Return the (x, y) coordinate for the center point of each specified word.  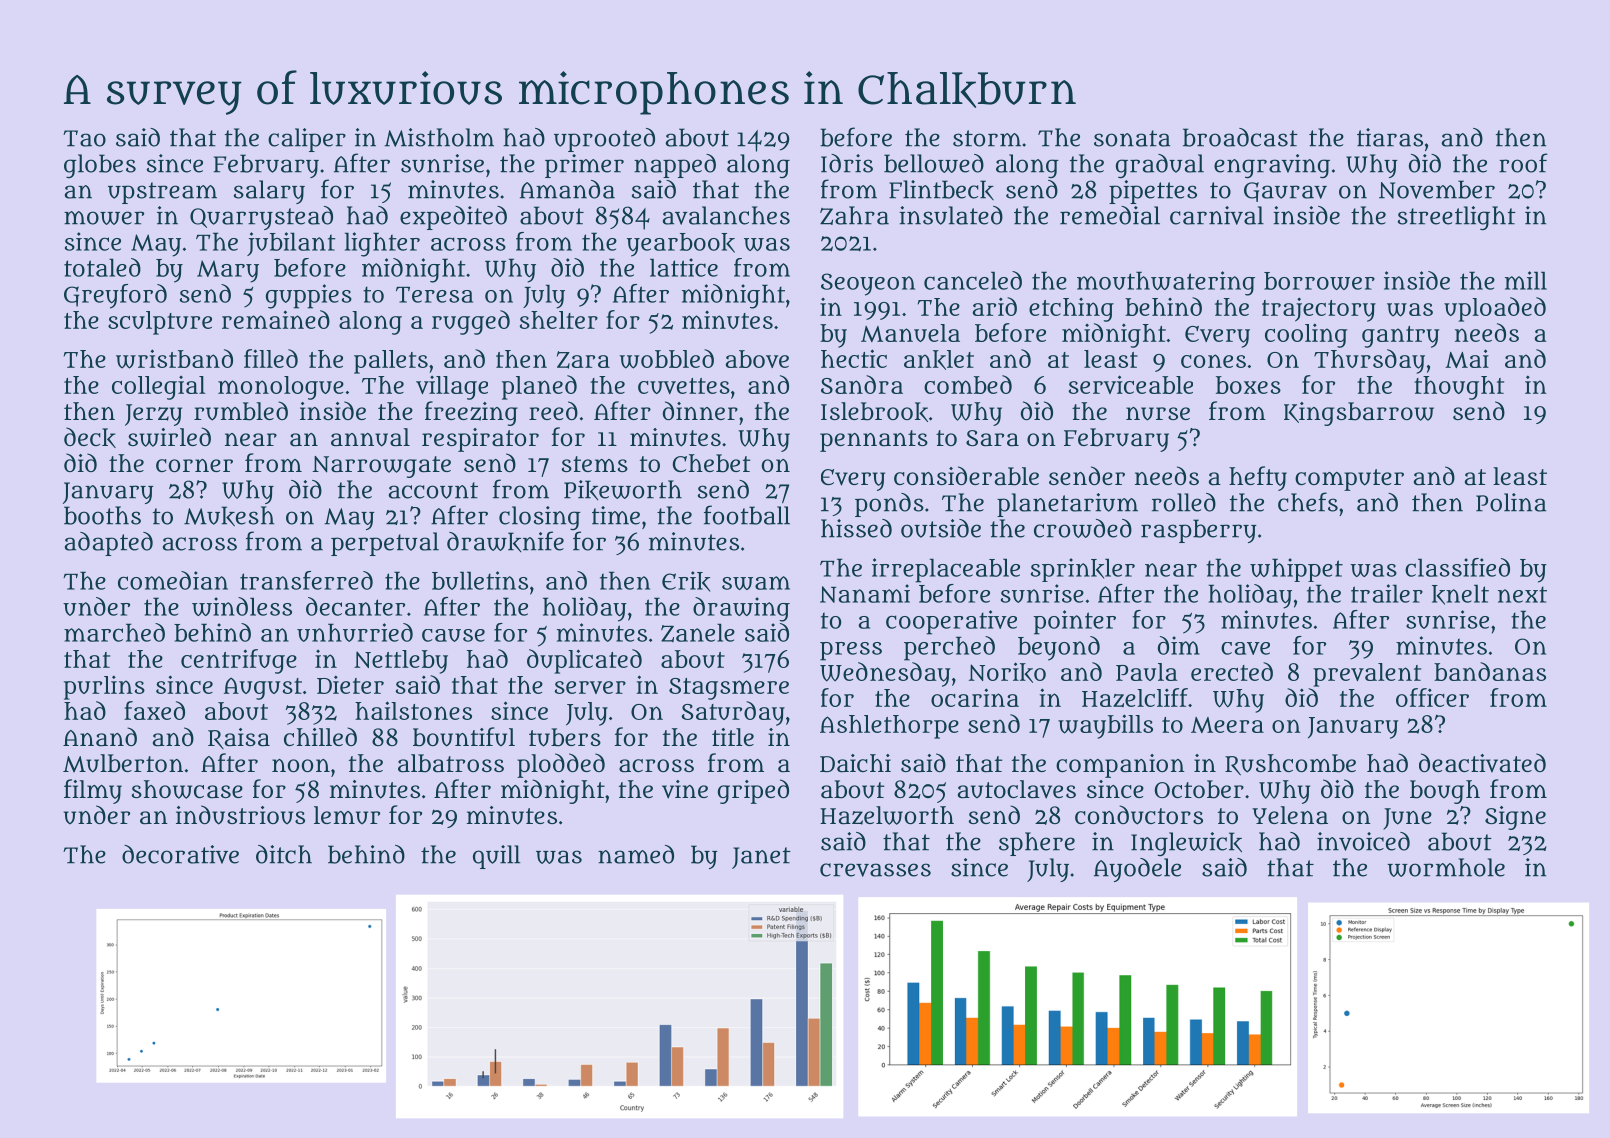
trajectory (1319, 309)
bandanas (1490, 671)
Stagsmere (729, 689)
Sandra (862, 384)
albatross (451, 763)
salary (269, 192)
